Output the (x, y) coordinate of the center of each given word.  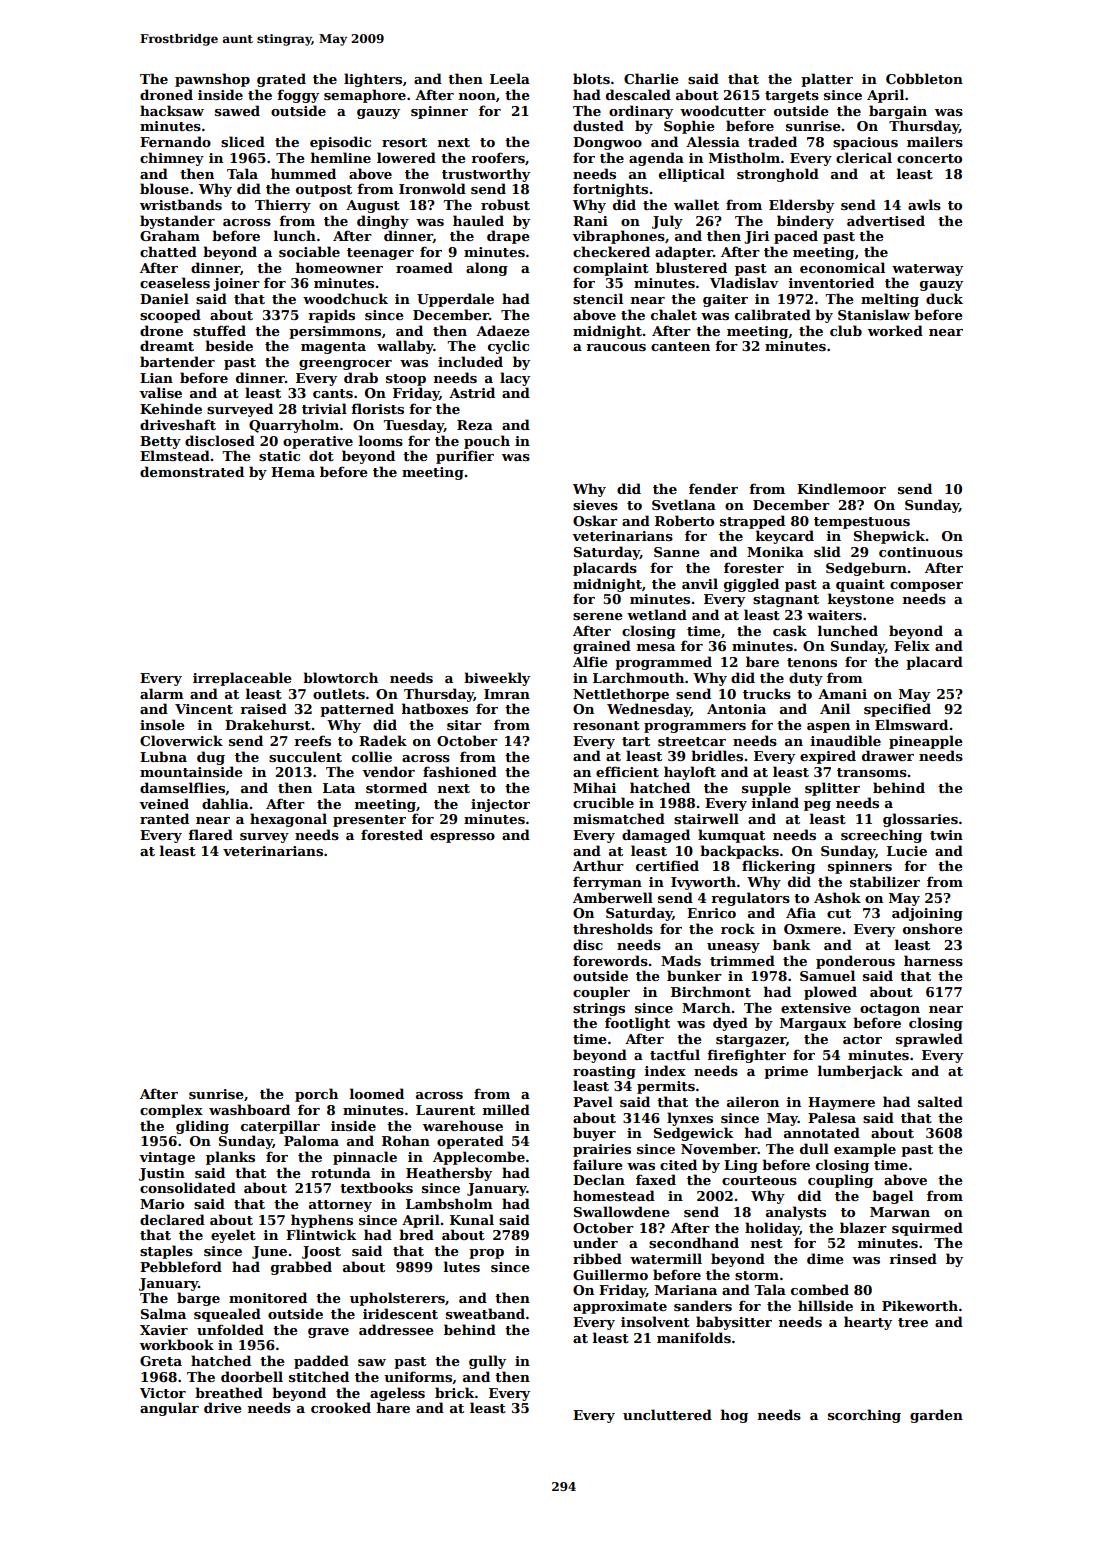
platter (827, 80)
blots (591, 78)
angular (169, 1409)
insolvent (655, 1321)
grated (281, 80)
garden (936, 1416)
